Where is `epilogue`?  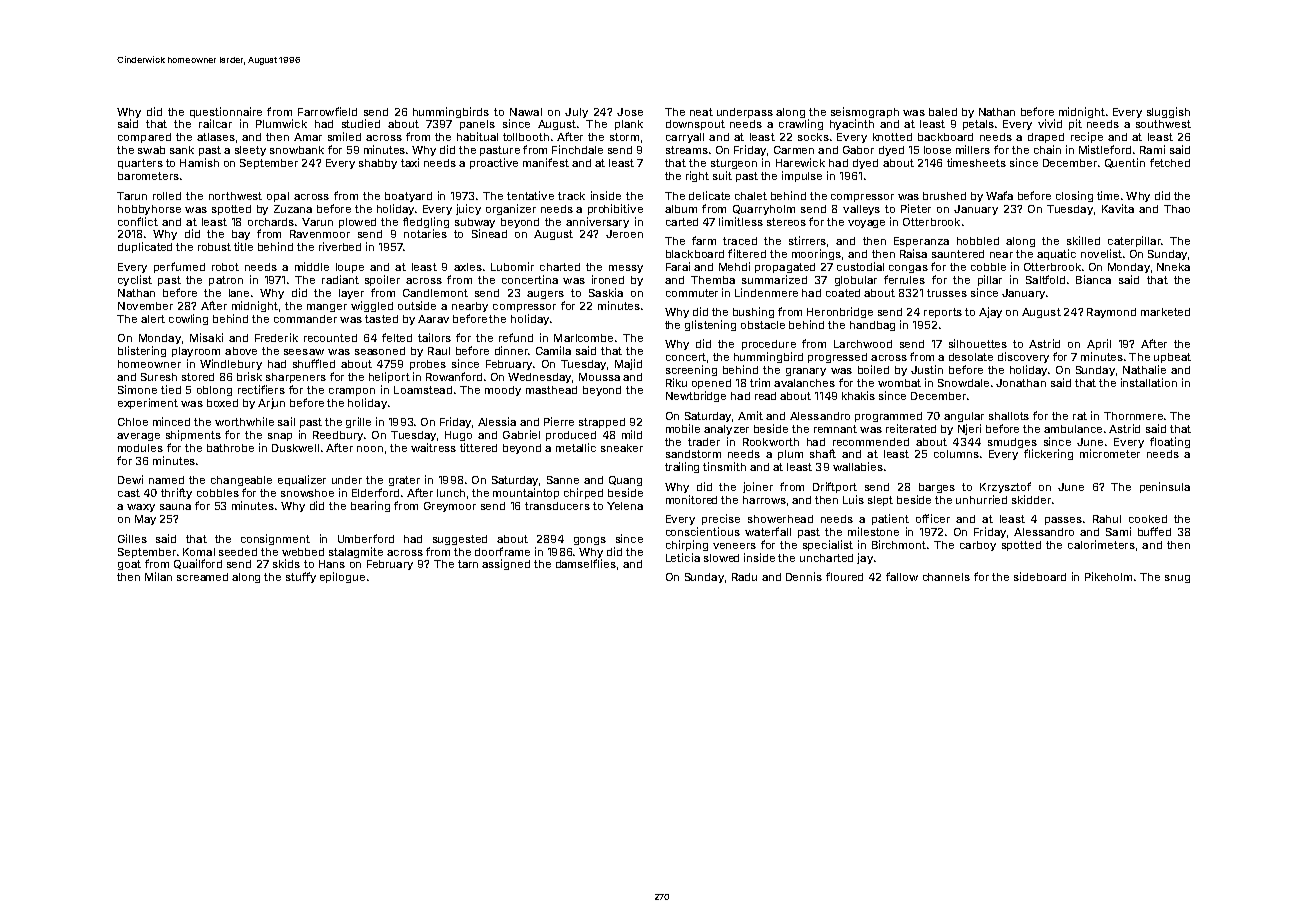 epilogue is located at coordinates (342, 577).
